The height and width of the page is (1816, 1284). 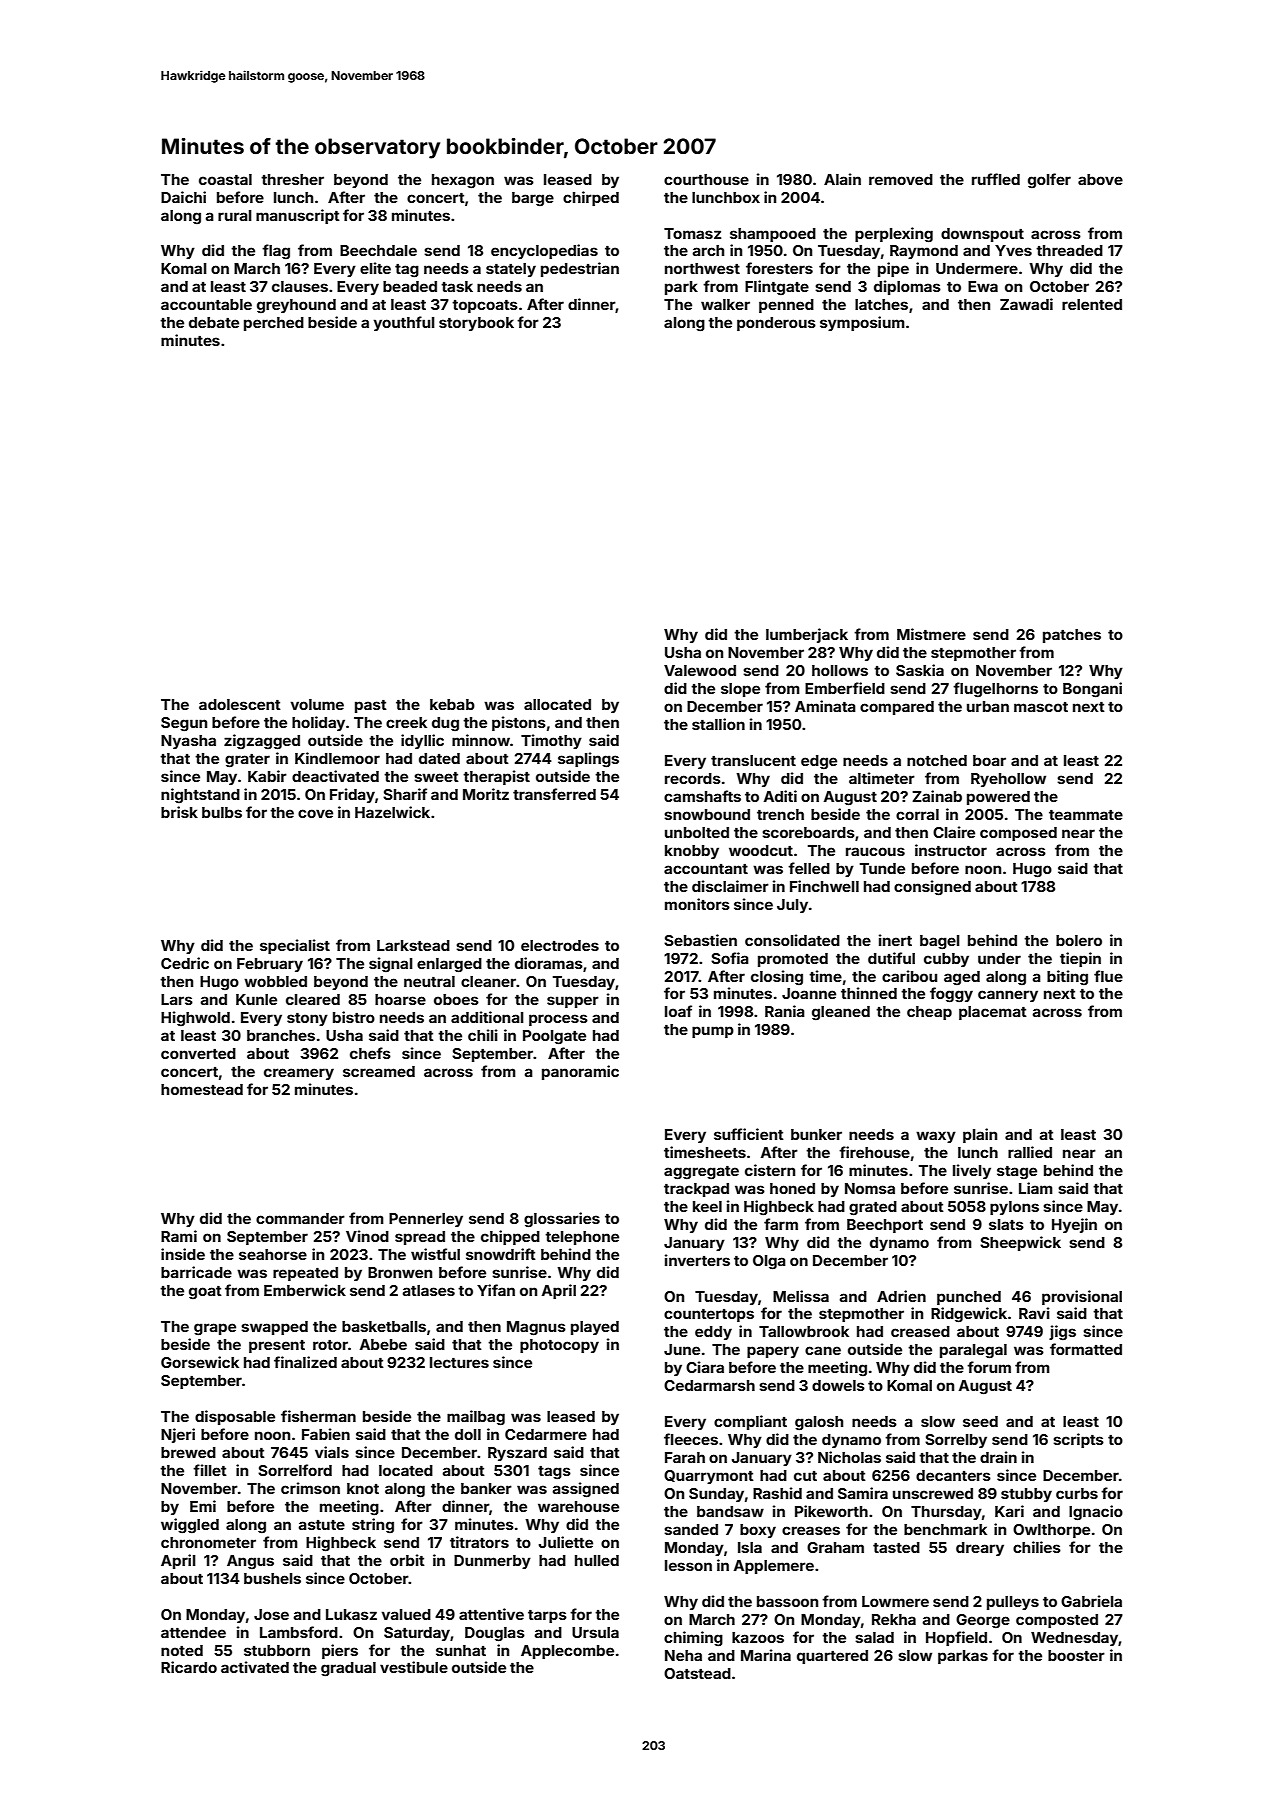 I want to click on Adrien, so click(x=901, y=1296).
